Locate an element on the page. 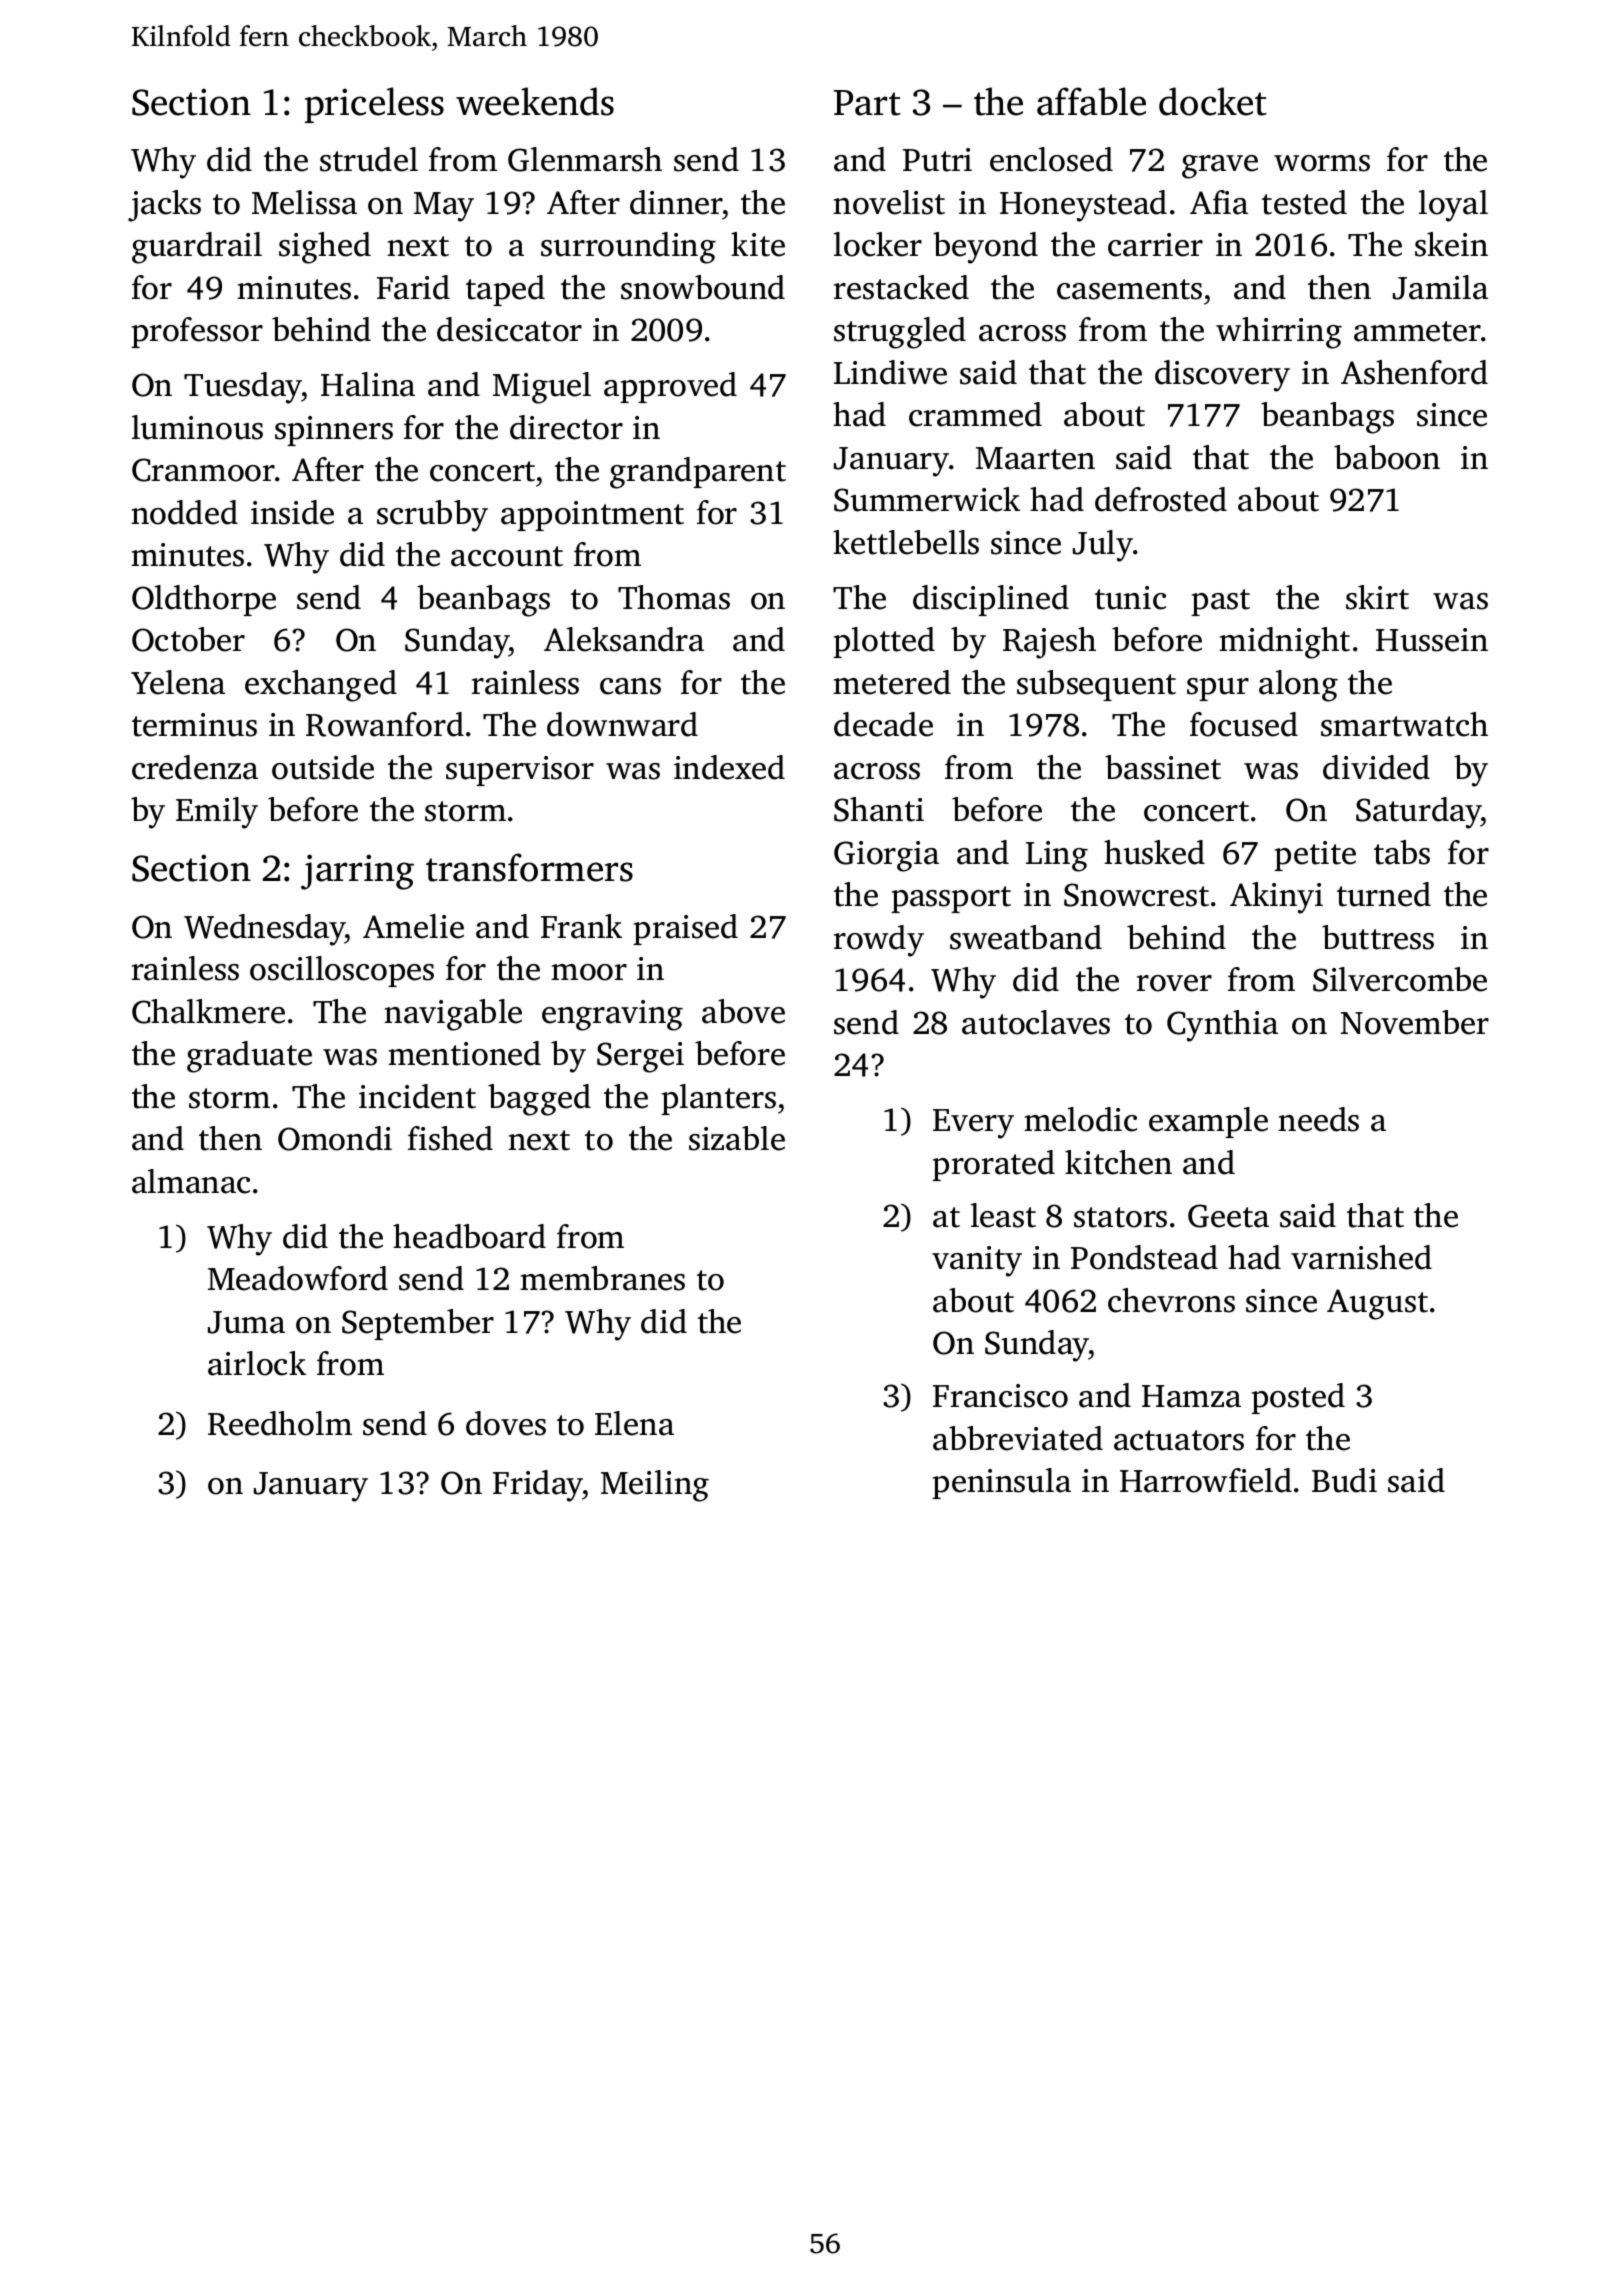 Image resolution: width=1620 pixels, height=2292 pixels. Ashenford is located at coordinates (1414, 372).
